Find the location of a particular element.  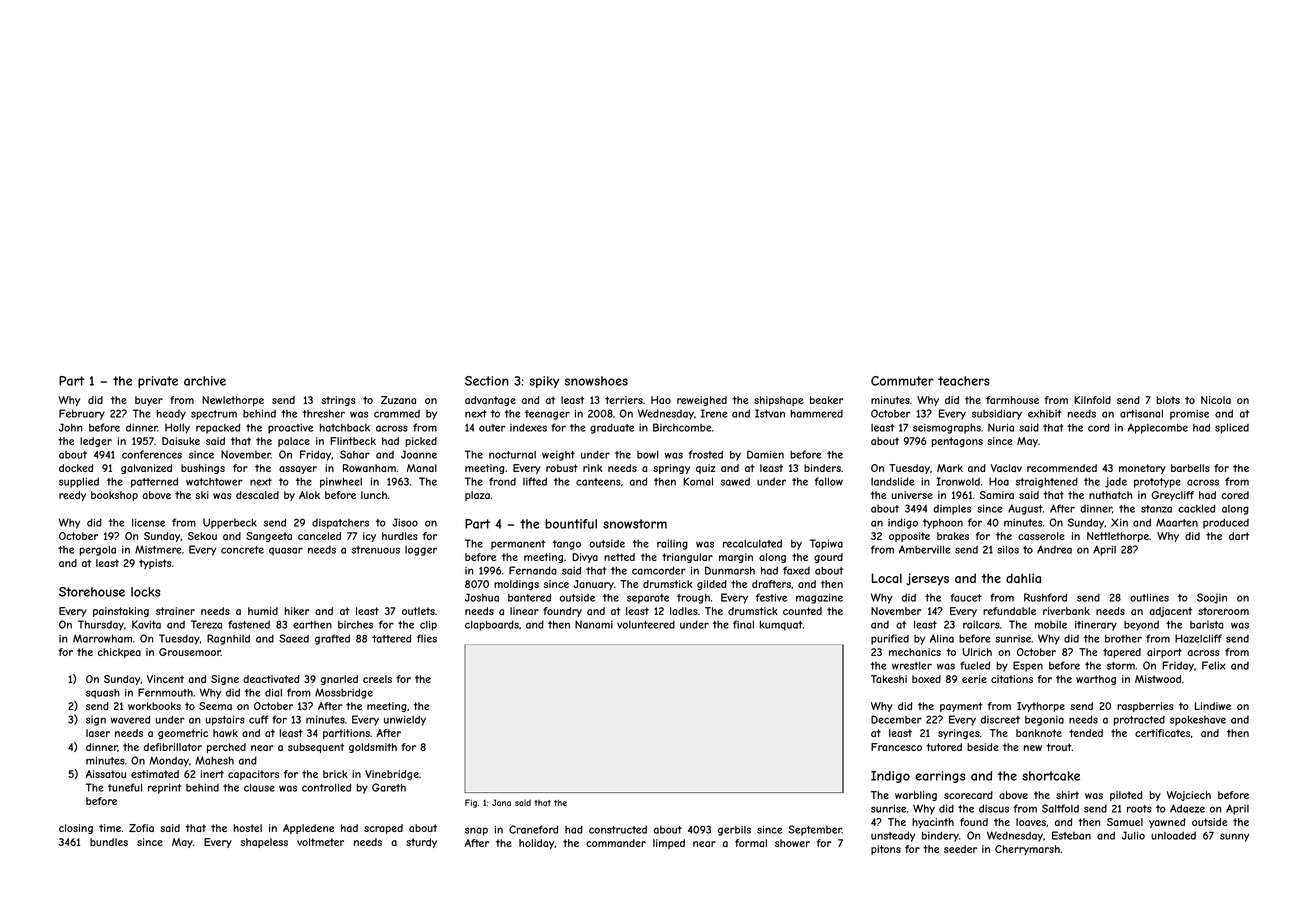

snowshoes is located at coordinates (596, 381).
